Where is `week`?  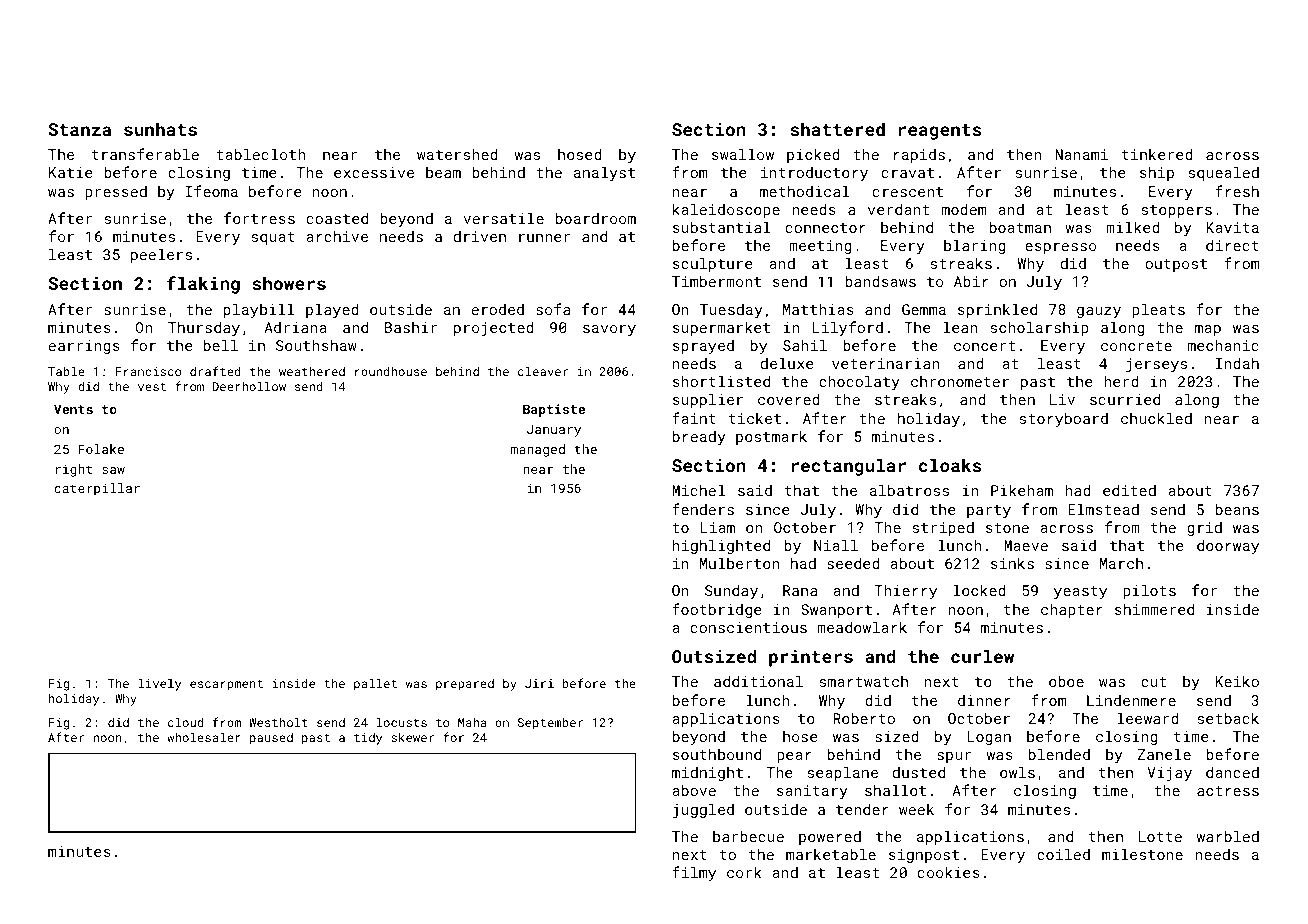 week is located at coordinates (916, 809).
